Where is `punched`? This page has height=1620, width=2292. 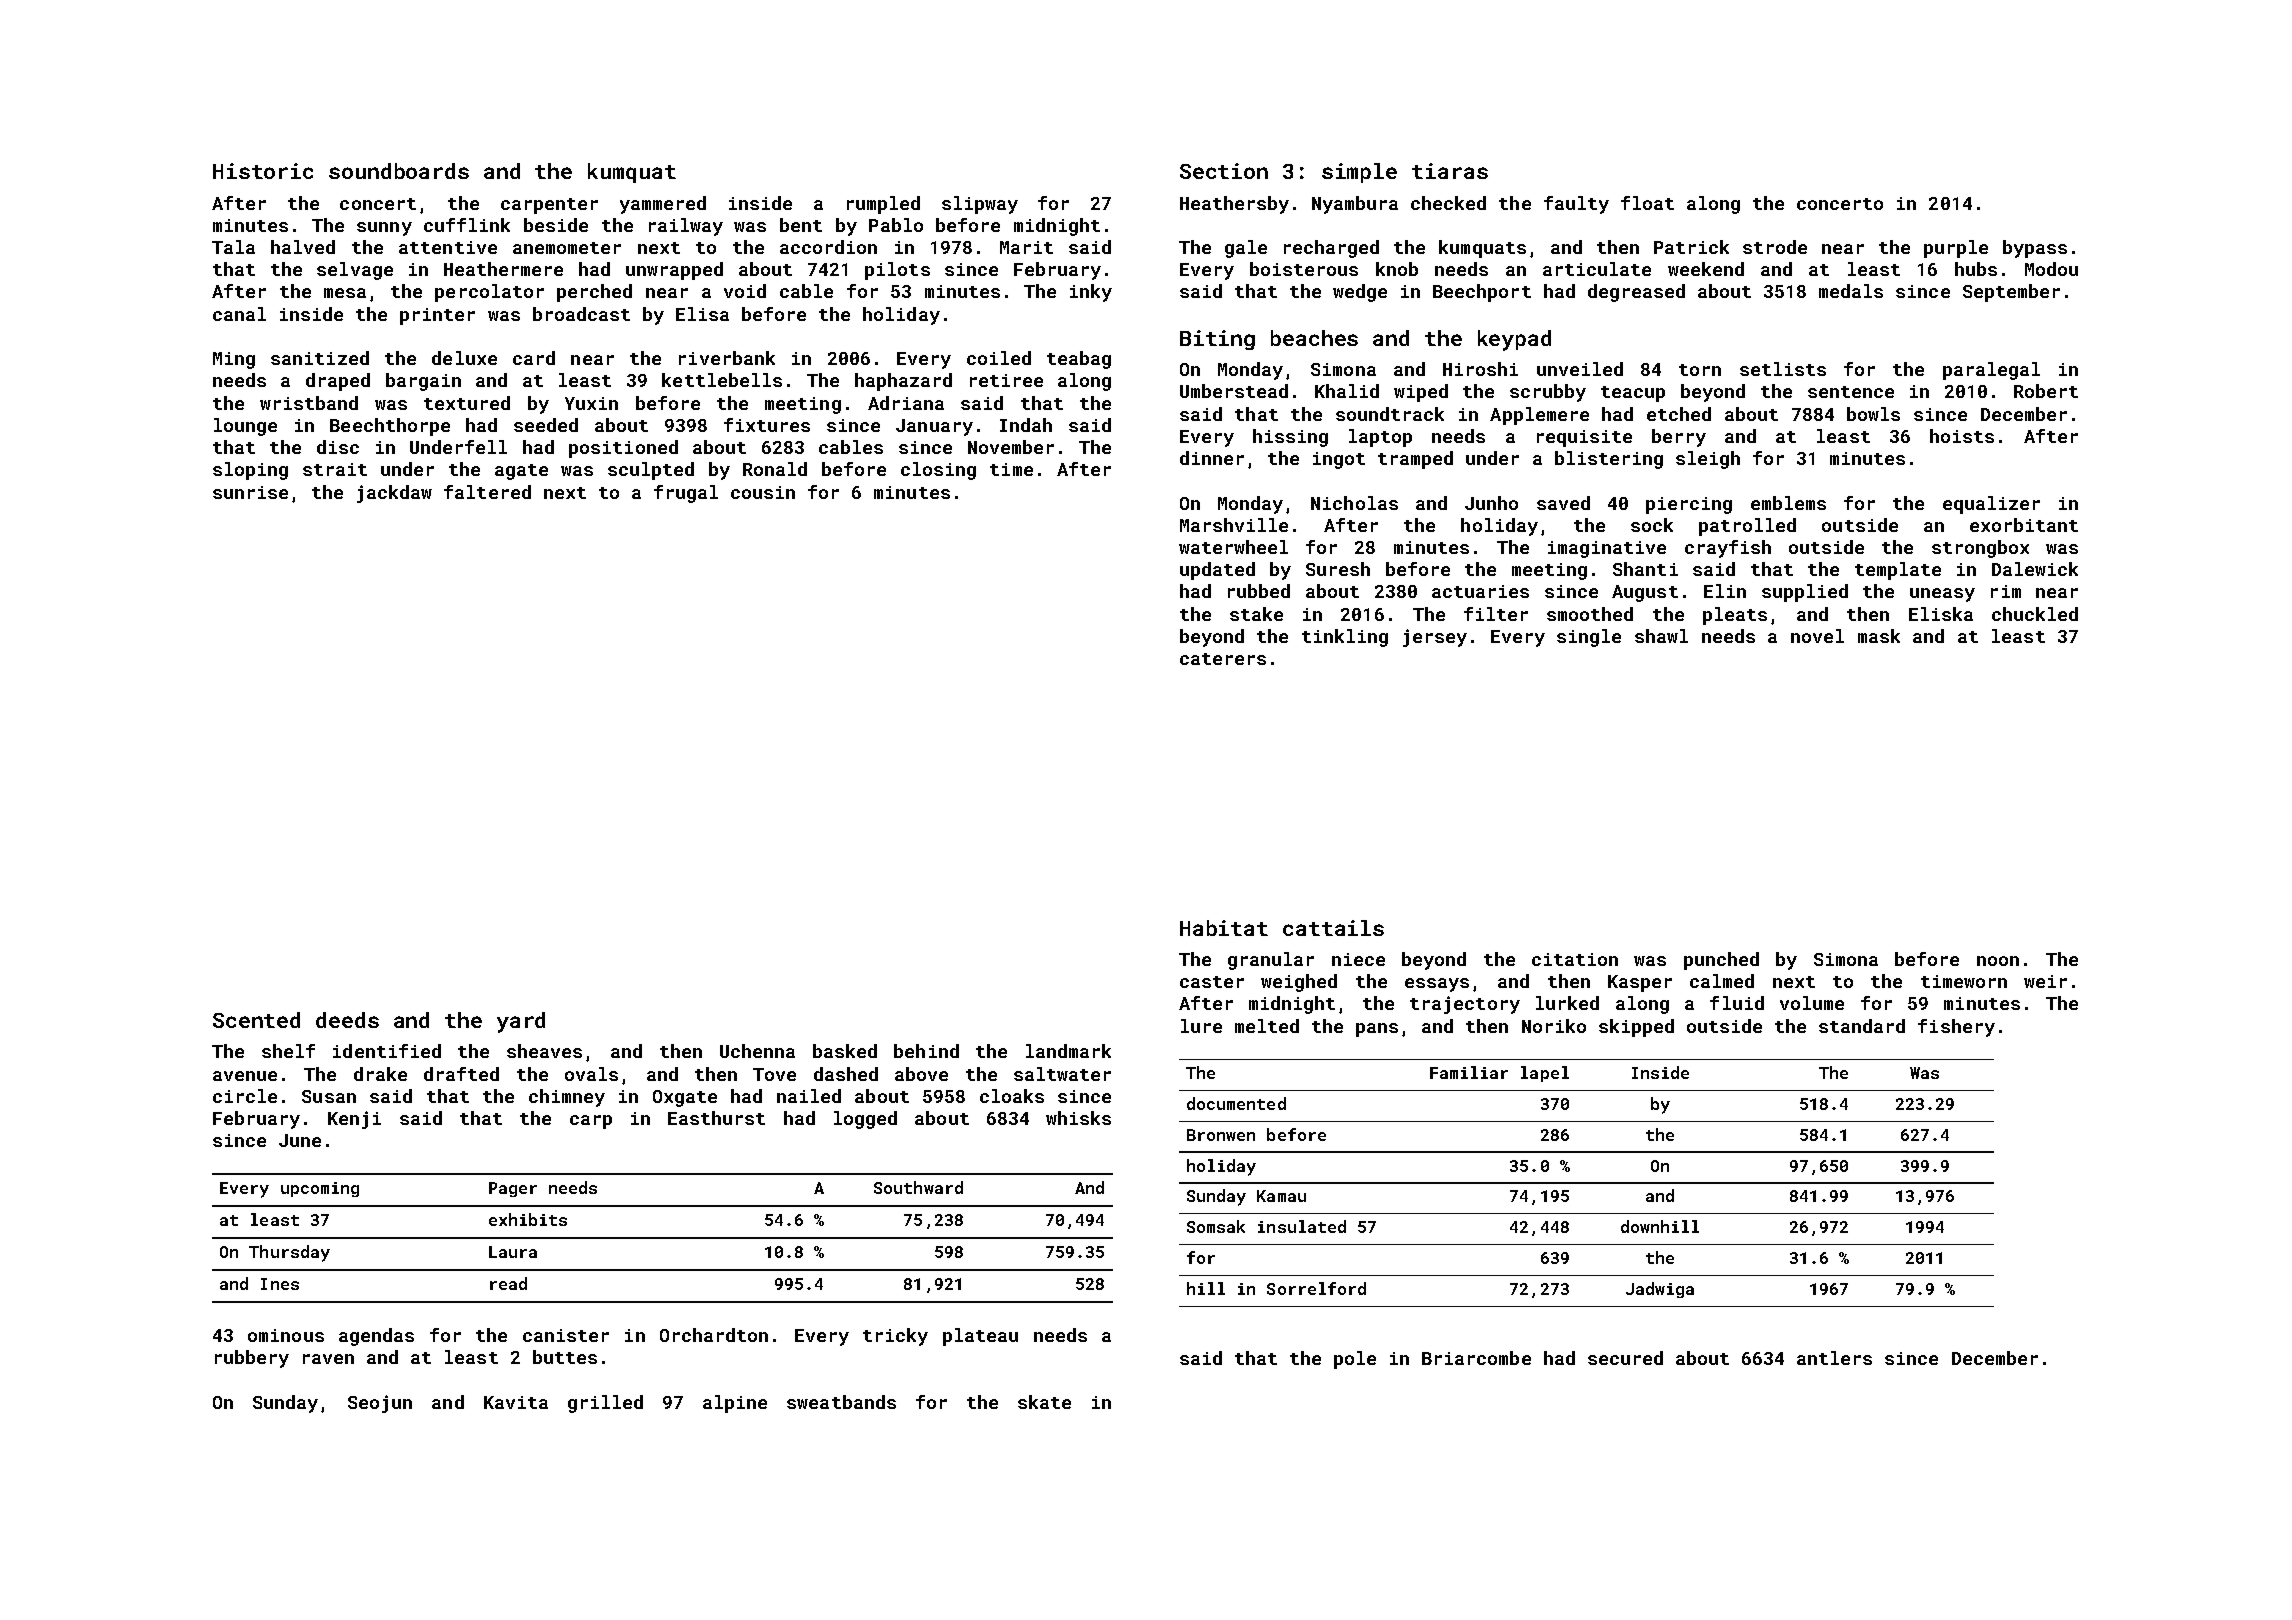 punched is located at coordinates (1721, 961).
